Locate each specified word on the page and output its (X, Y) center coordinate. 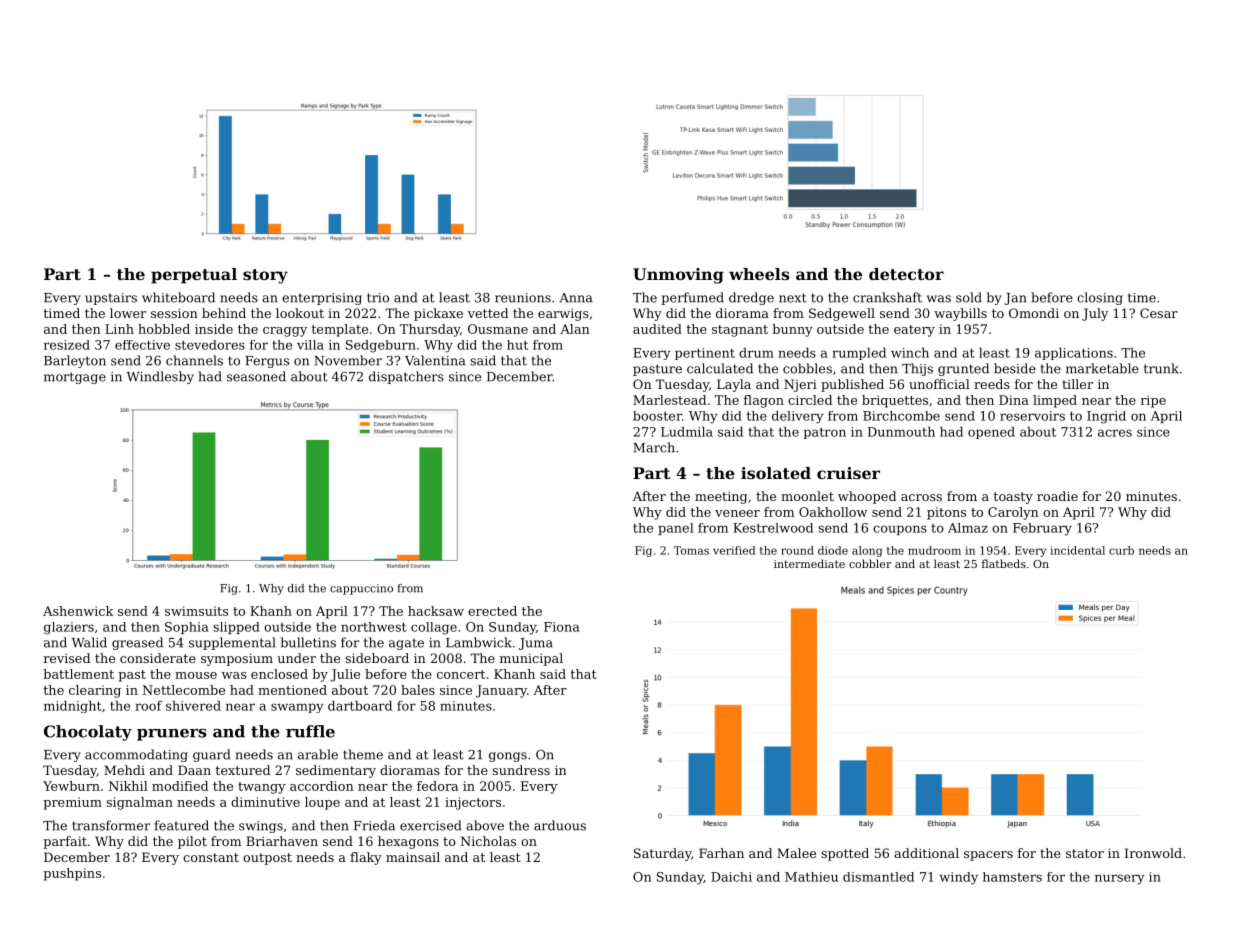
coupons (900, 530)
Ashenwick (78, 611)
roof (148, 706)
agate (406, 644)
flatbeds (1004, 563)
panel (675, 529)
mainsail (413, 857)
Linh (119, 329)
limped (1055, 401)
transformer (111, 825)
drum (756, 352)
